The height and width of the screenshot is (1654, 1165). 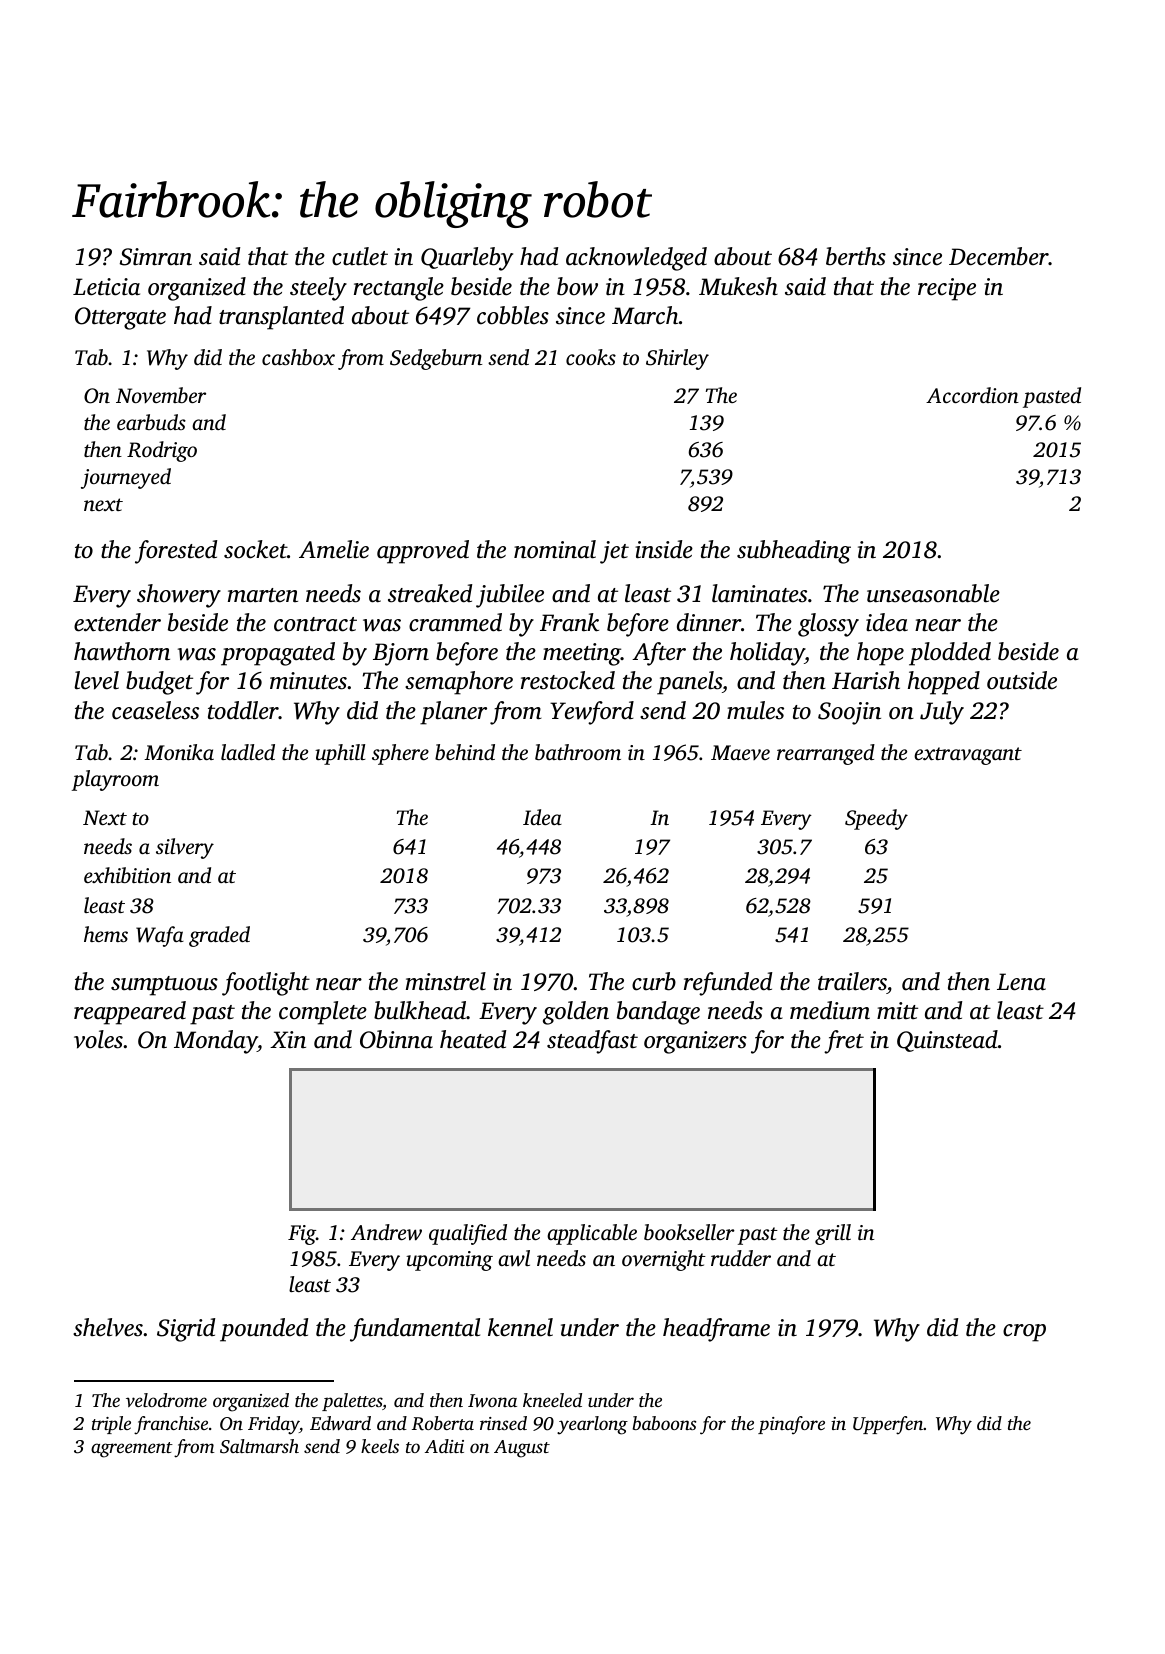 What do you see at coordinates (386, 1232) in the screenshot?
I see `Andrew` at bounding box center [386, 1232].
